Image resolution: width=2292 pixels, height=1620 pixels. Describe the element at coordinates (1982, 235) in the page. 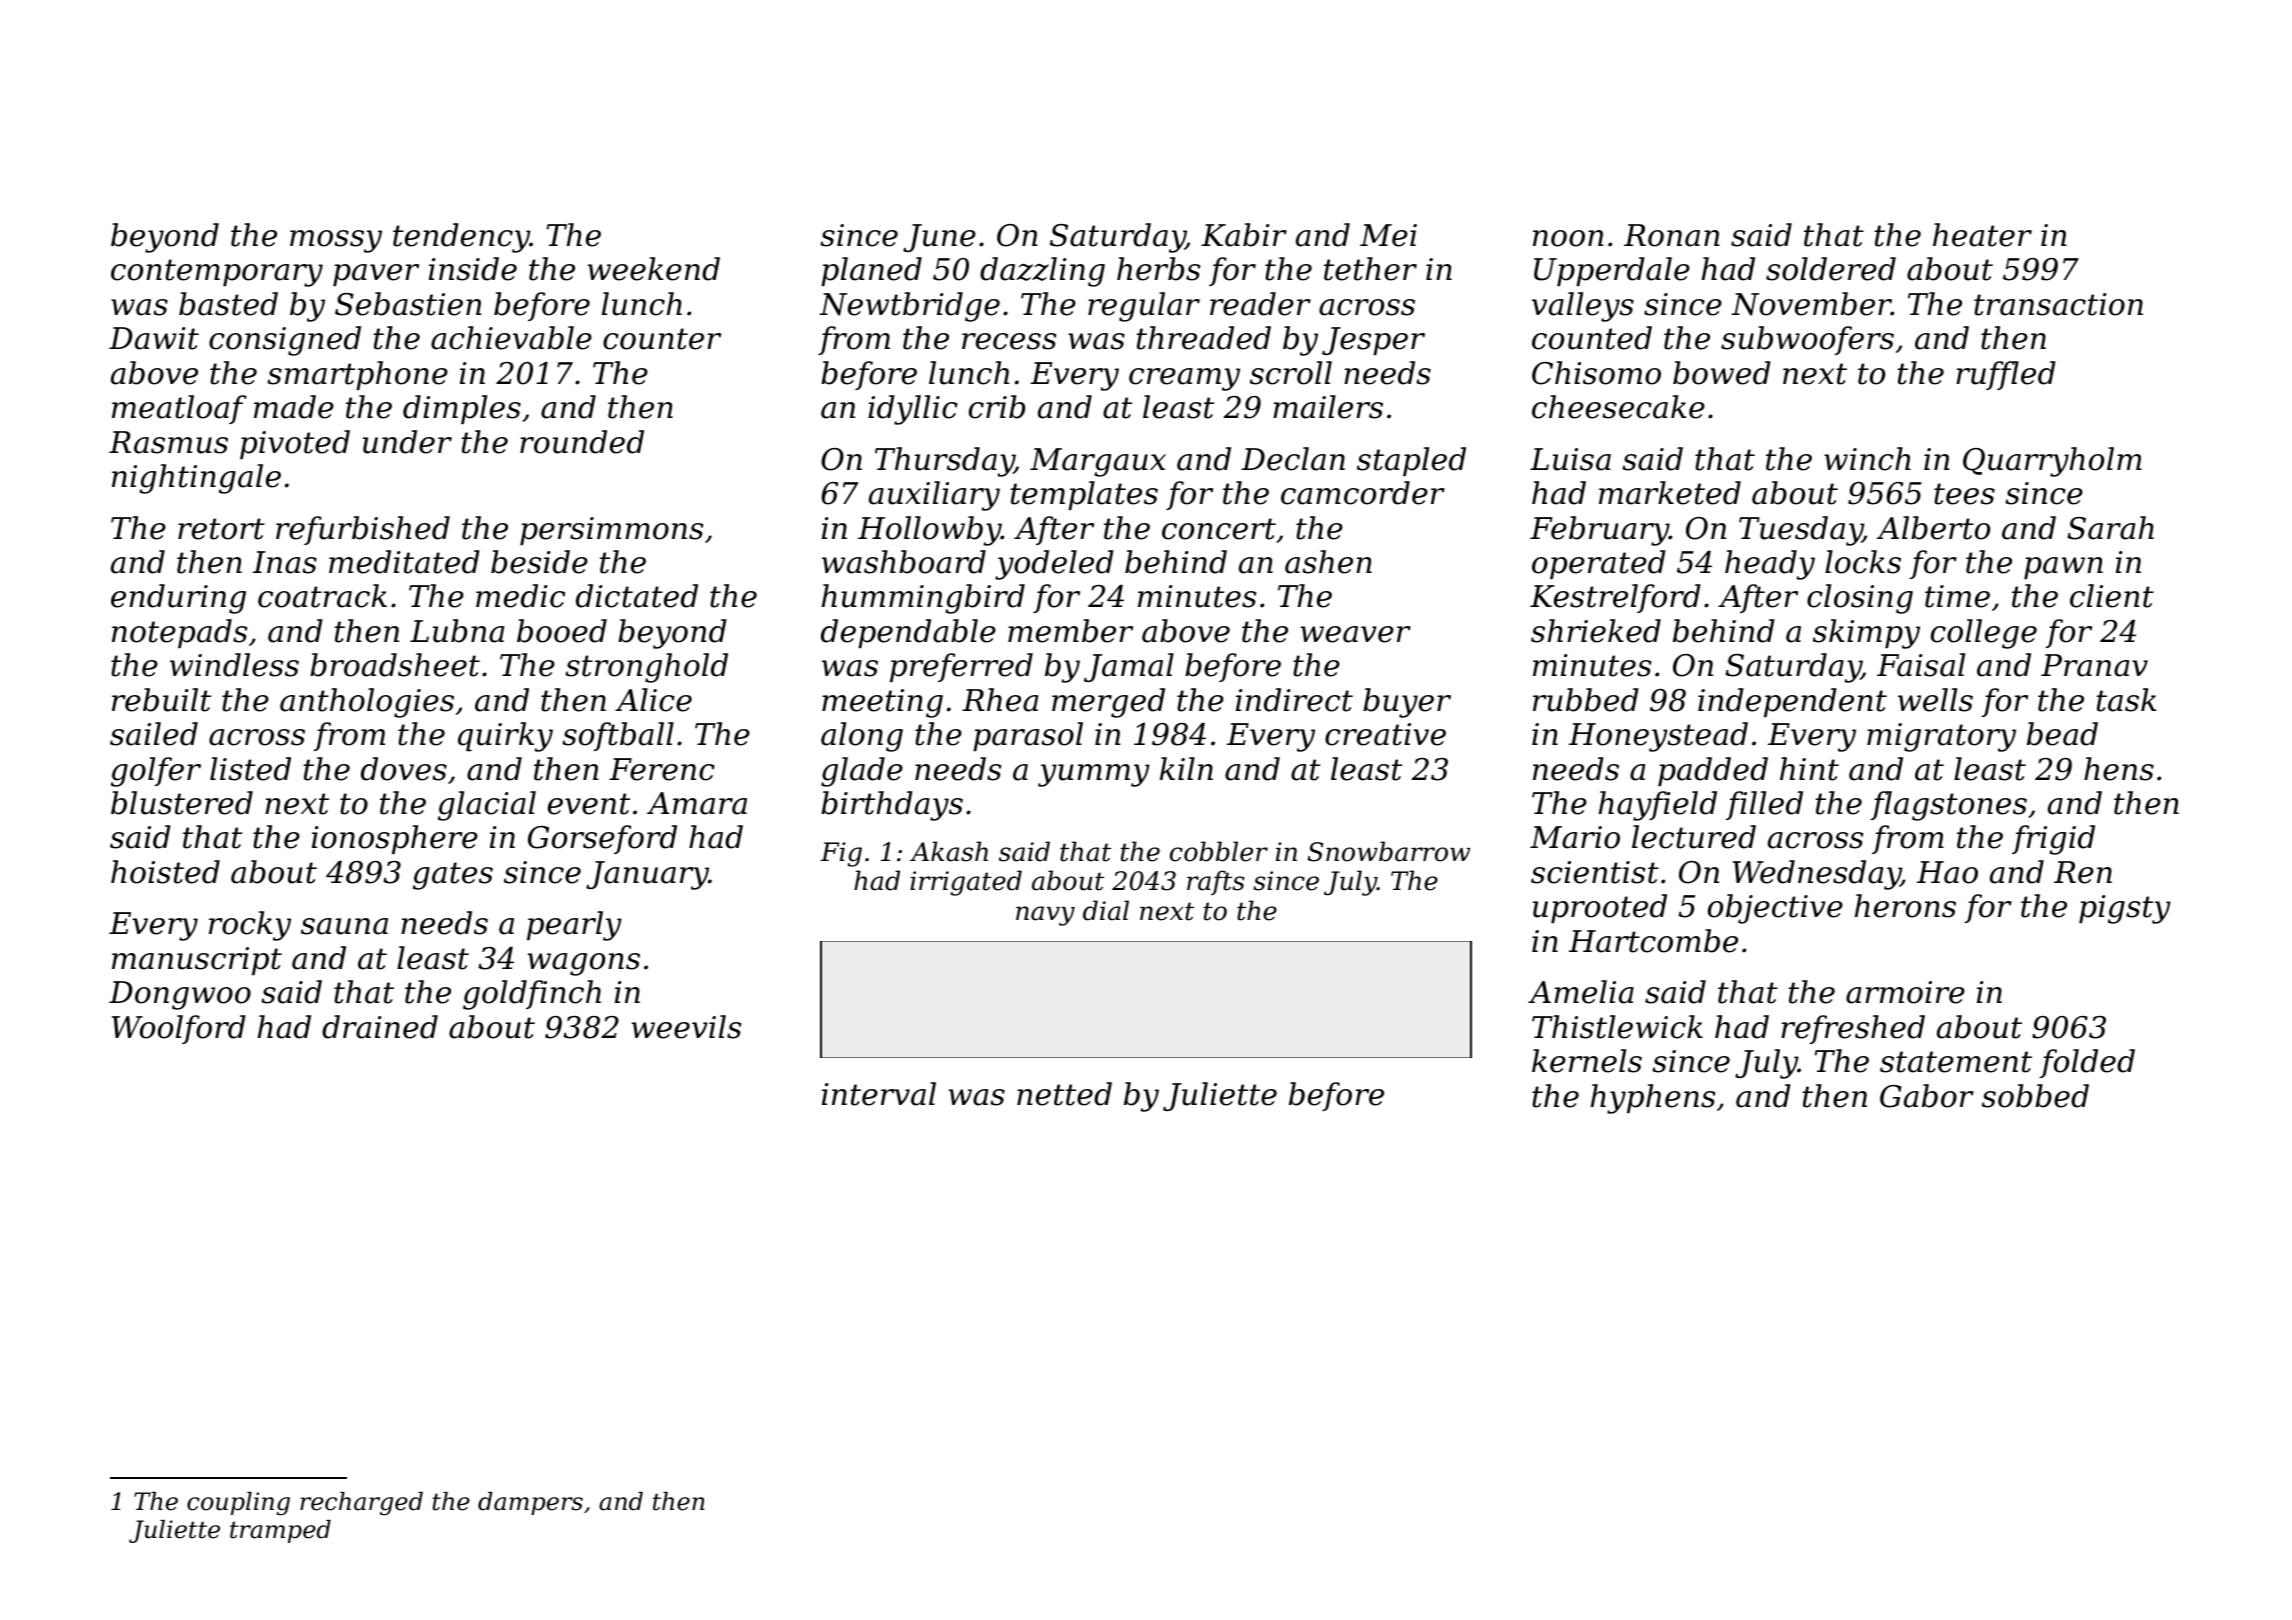

I see `heater` at that location.
